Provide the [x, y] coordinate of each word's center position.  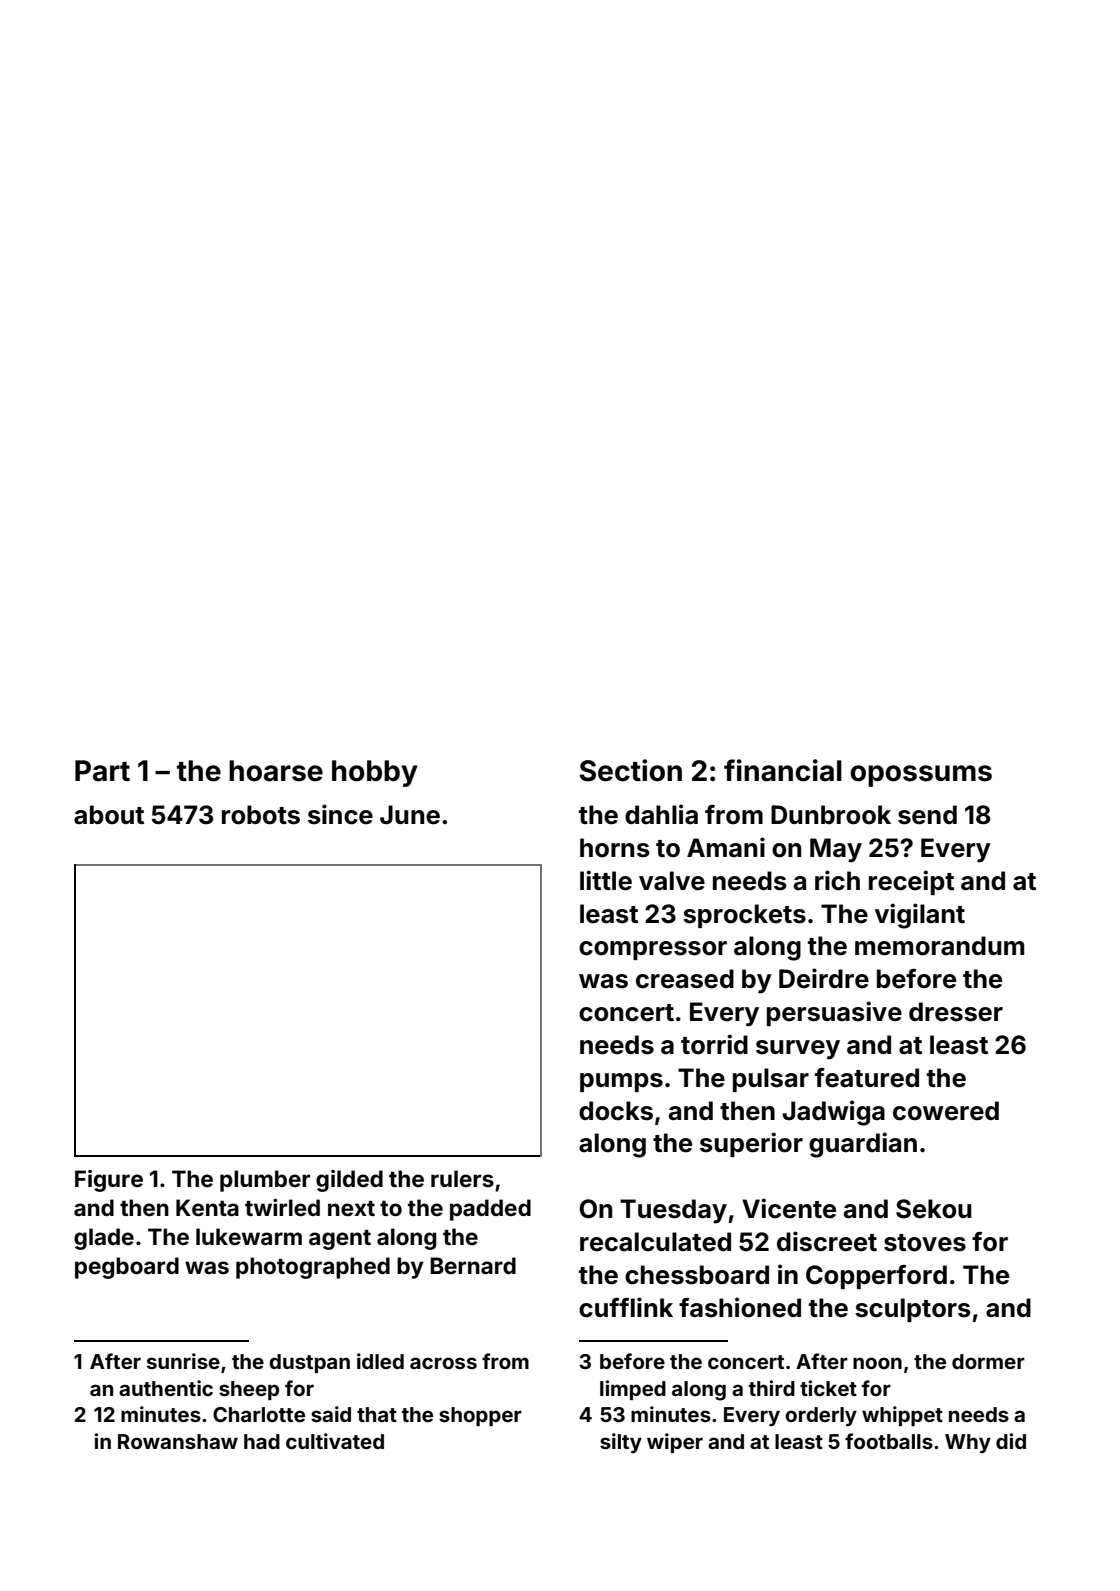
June [410, 815]
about [109, 815]
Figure [109, 1181]
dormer [988, 1361]
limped [633, 1390]
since [340, 814]
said [331, 1414]
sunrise [183, 1361]
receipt [911, 882]
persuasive [834, 1013]
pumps [621, 1082]
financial [783, 770]
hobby [375, 773]
